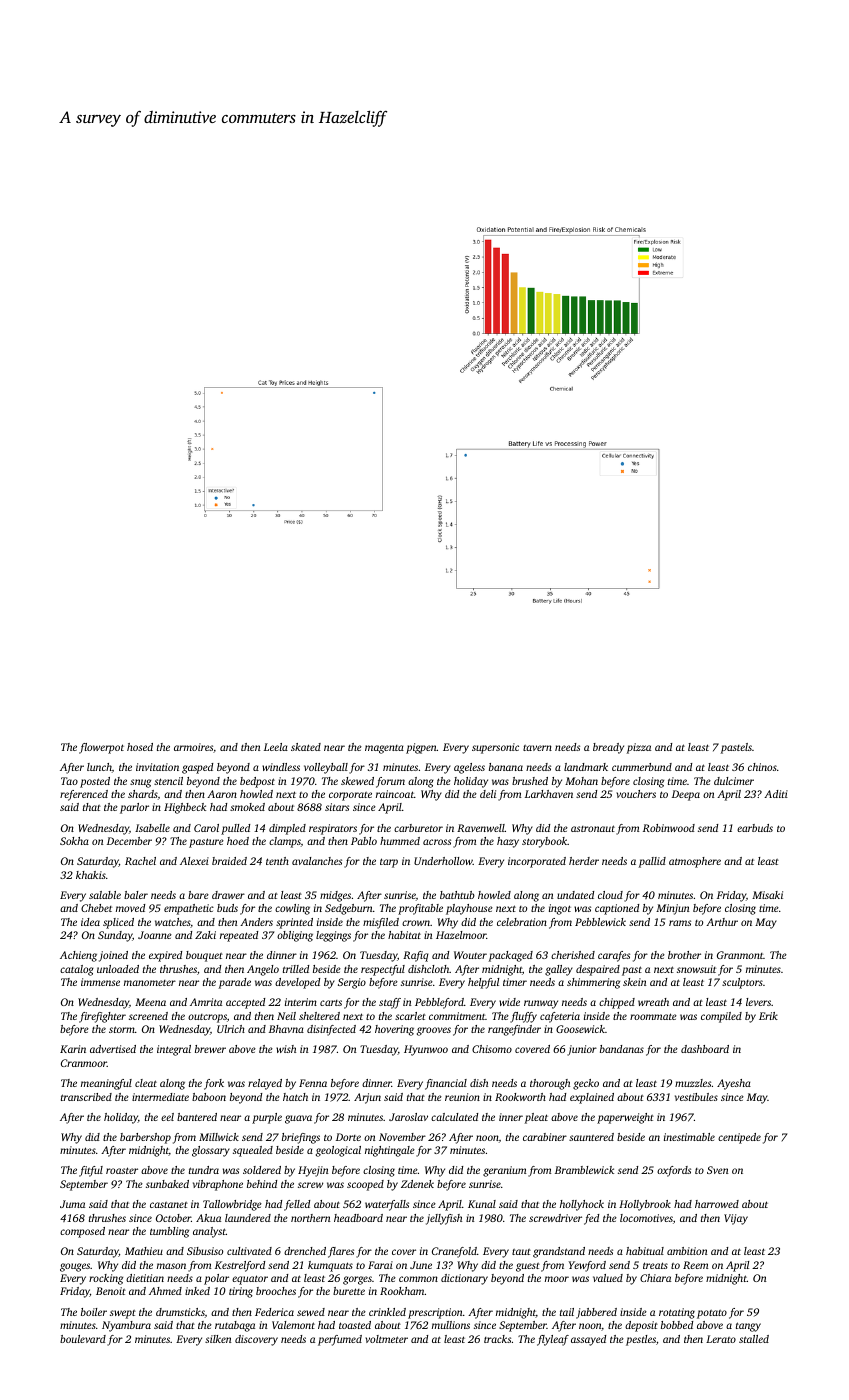 This screenshot has width=849, height=1400. What do you see at coordinates (330, 1266) in the screenshot?
I see `kumquats` at bounding box center [330, 1266].
